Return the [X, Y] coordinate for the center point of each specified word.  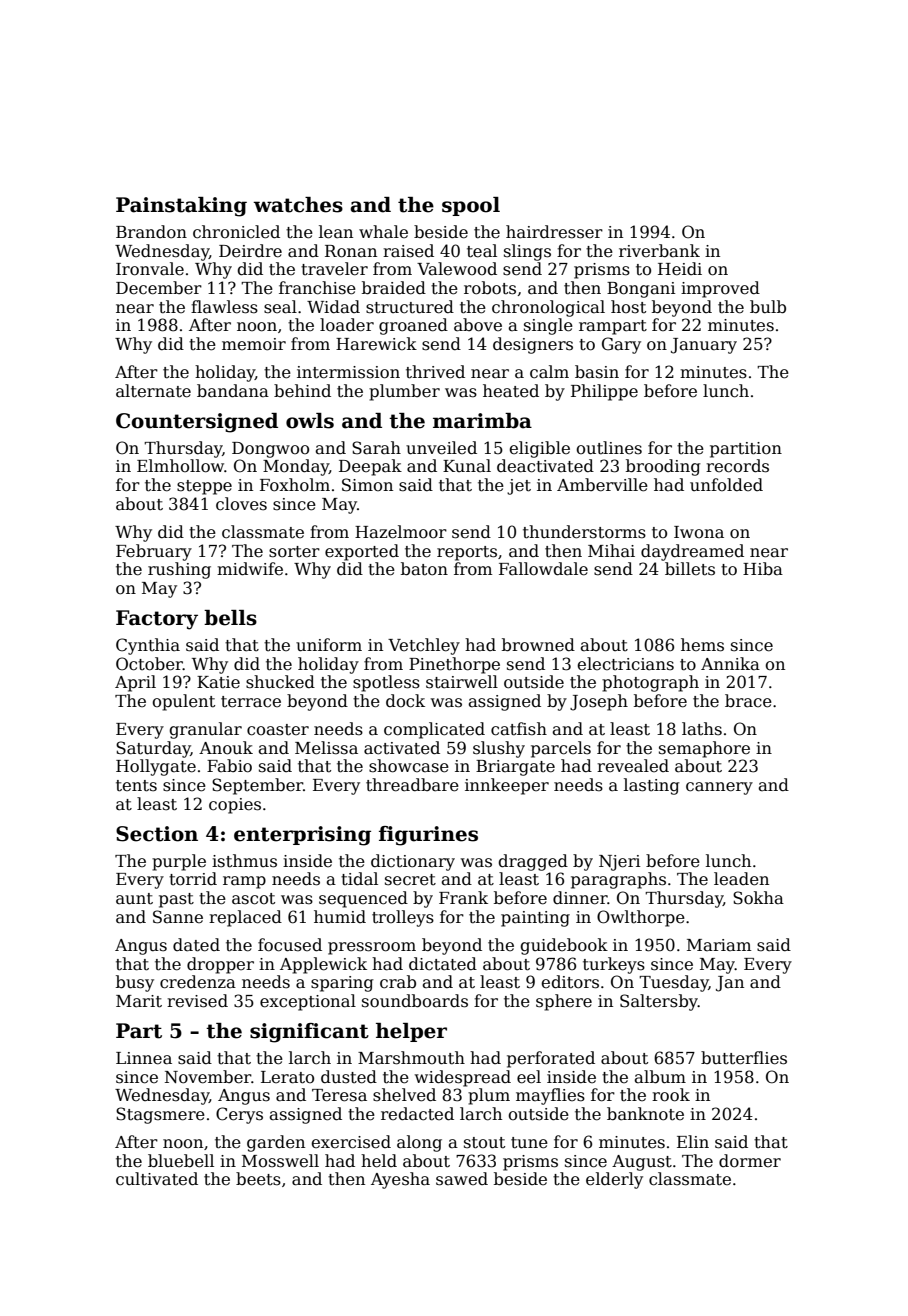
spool [471, 206]
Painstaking [181, 207]
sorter [294, 552]
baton [424, 569]
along [419, 1143]
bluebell [181, 1161]
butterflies [744, 1058]
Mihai [611, 551]
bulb [768, 307]
